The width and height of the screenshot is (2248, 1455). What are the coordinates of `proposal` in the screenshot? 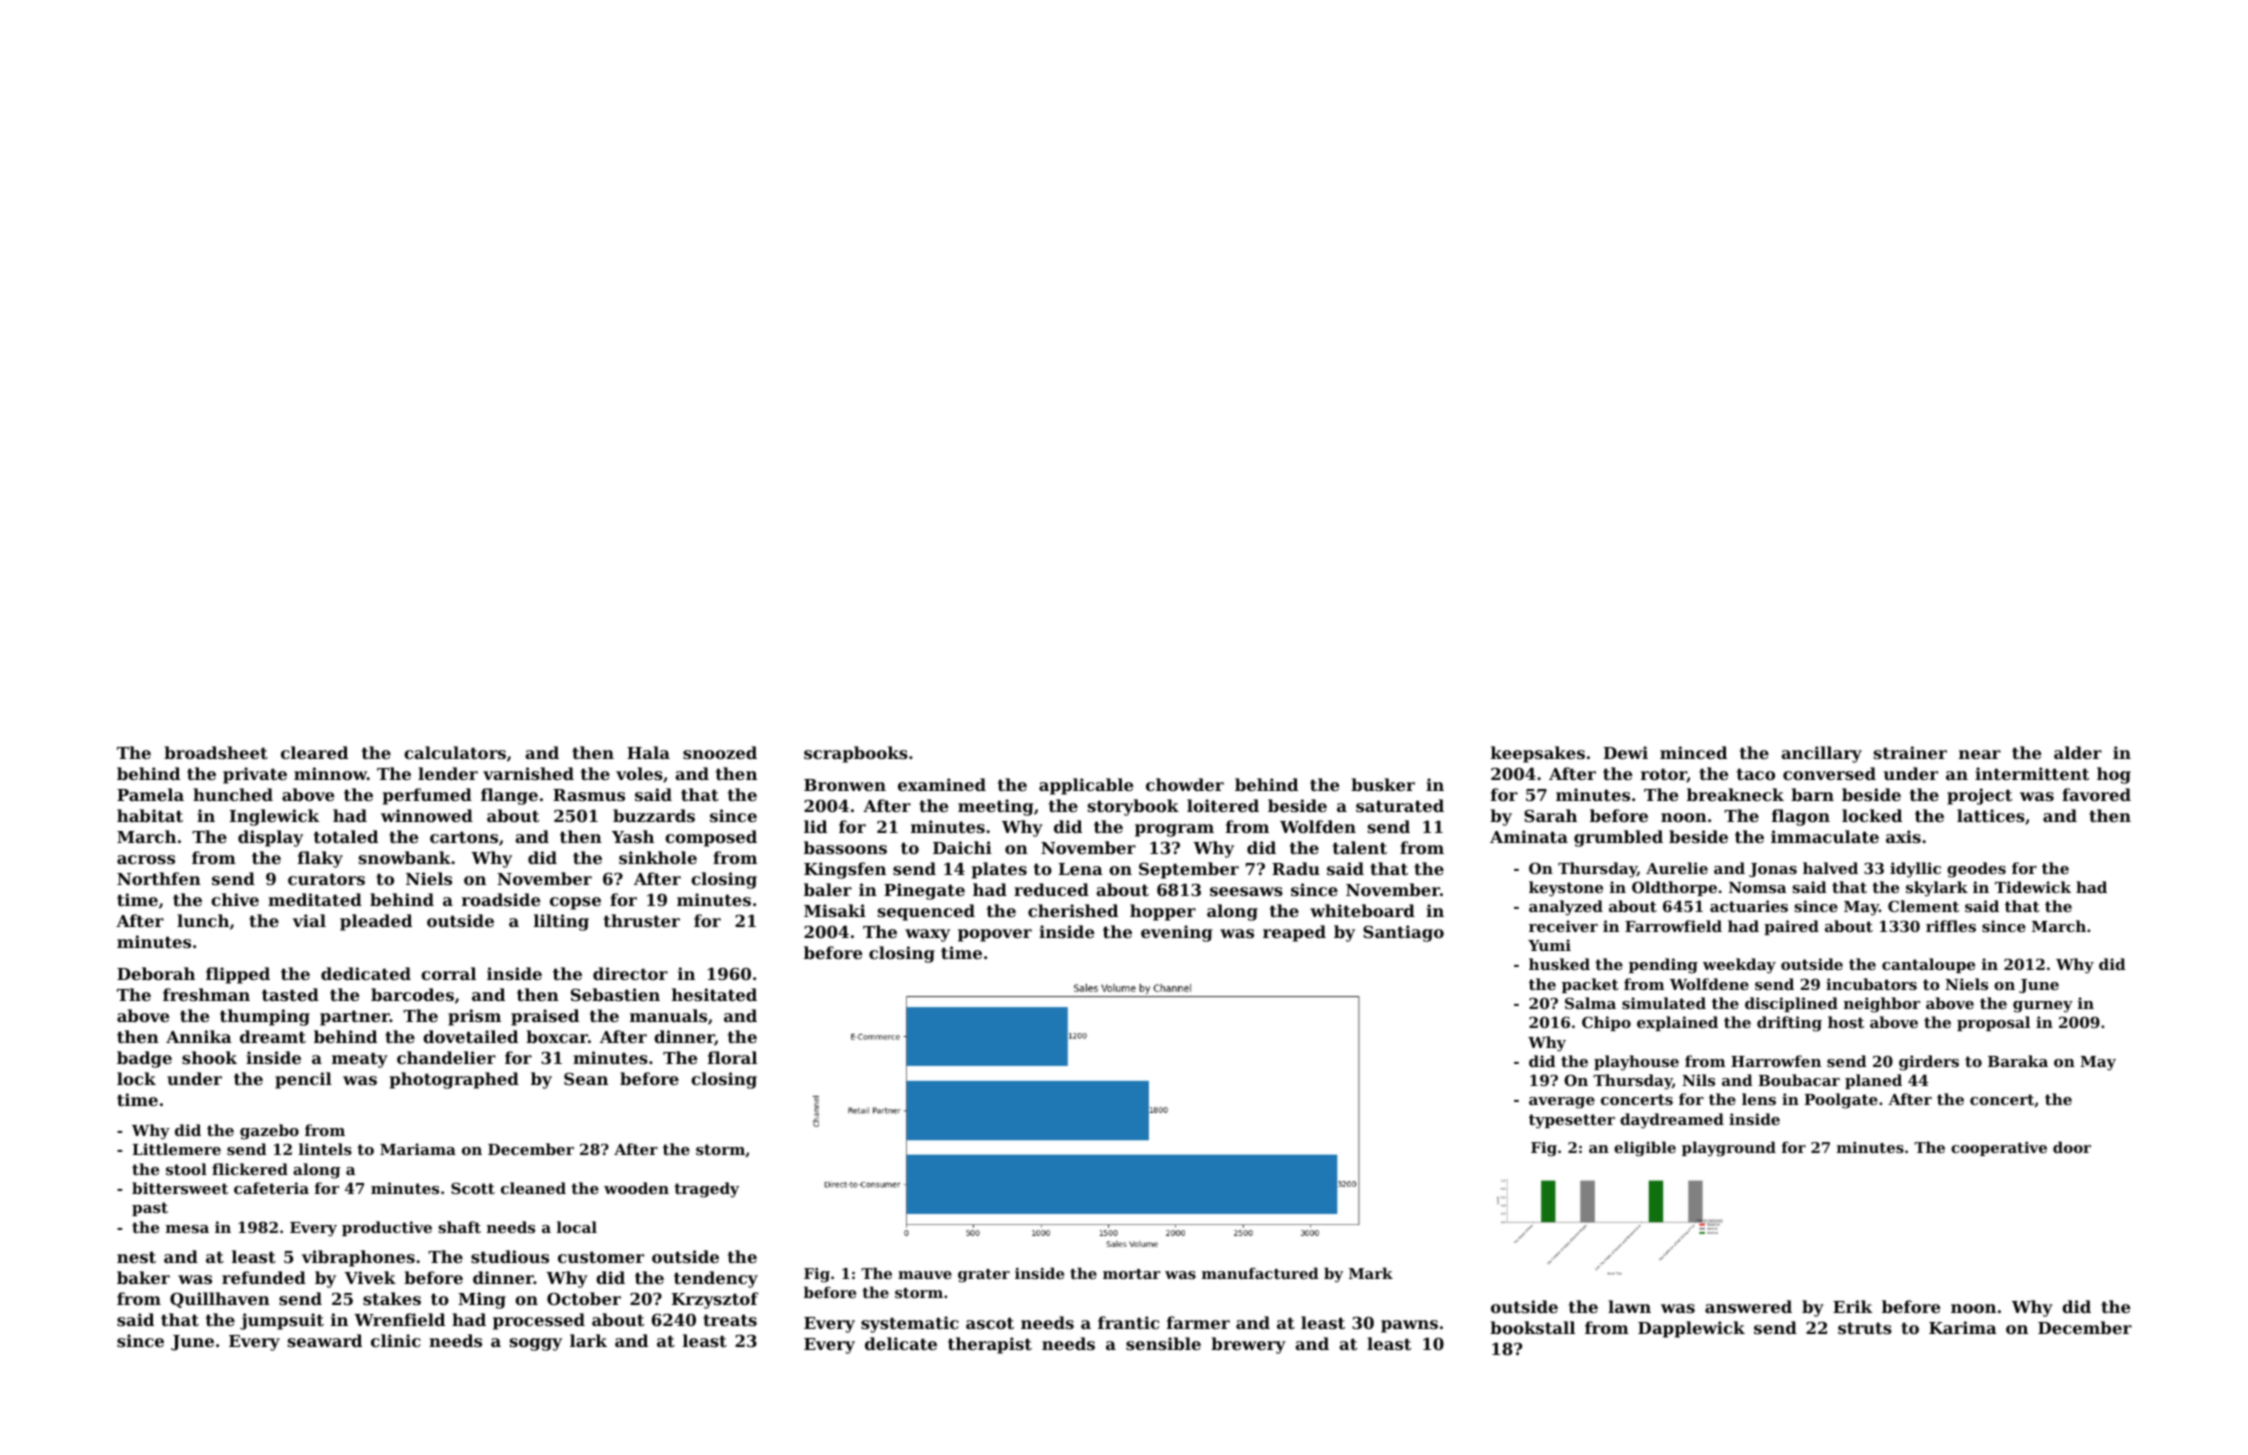 It's located at (1993, 1023).
